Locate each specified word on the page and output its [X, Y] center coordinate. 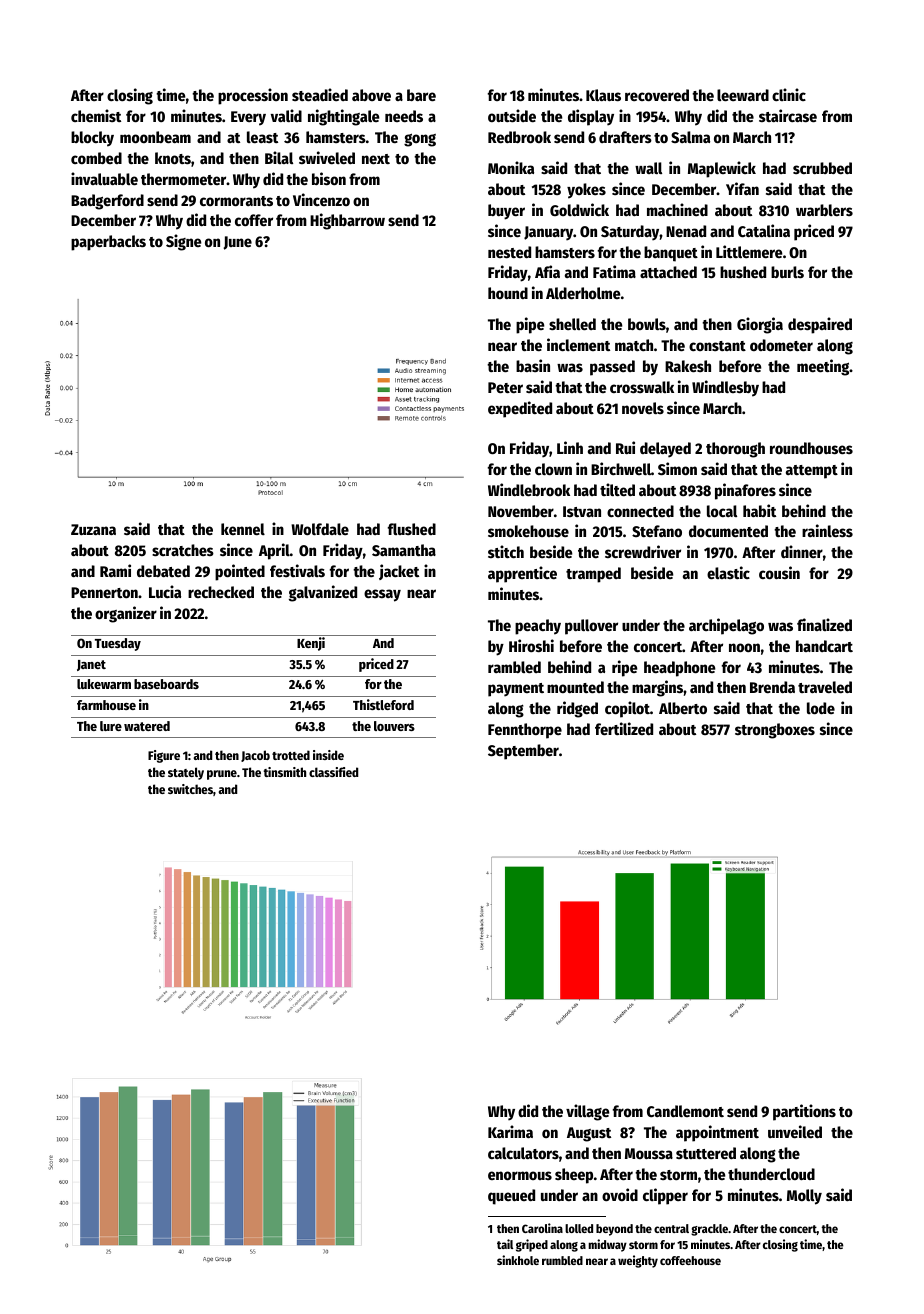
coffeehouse [690, 1260]
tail [505, 1244]
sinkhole [518, 1260]
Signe [184, 242]
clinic [789, 94]
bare [421, 95]
